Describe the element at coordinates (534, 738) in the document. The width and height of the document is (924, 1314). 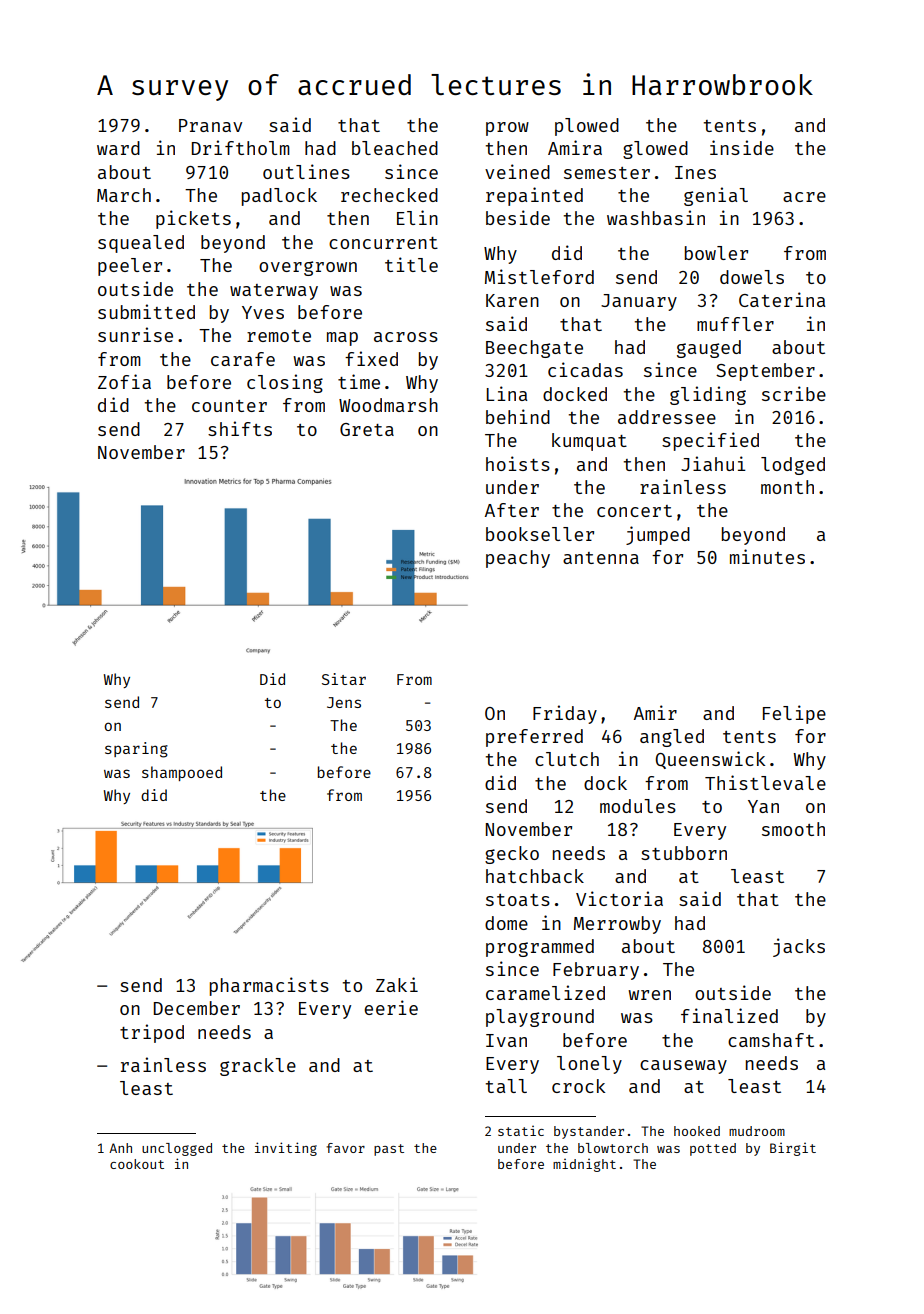
I see `preferred` at that location.
